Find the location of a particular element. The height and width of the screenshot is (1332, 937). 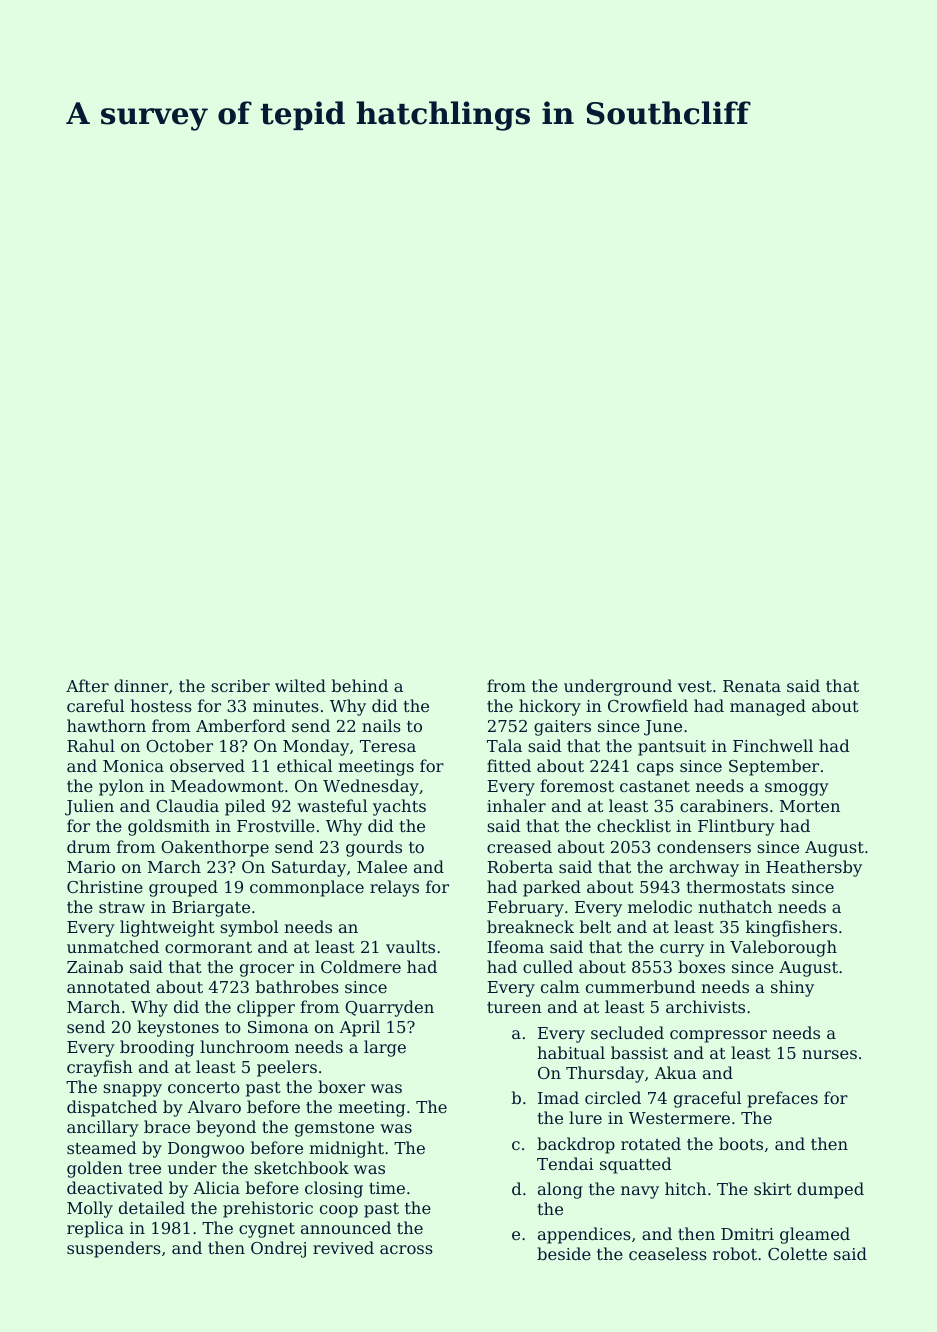

Coldmere is located at coordinates (361, 966).
